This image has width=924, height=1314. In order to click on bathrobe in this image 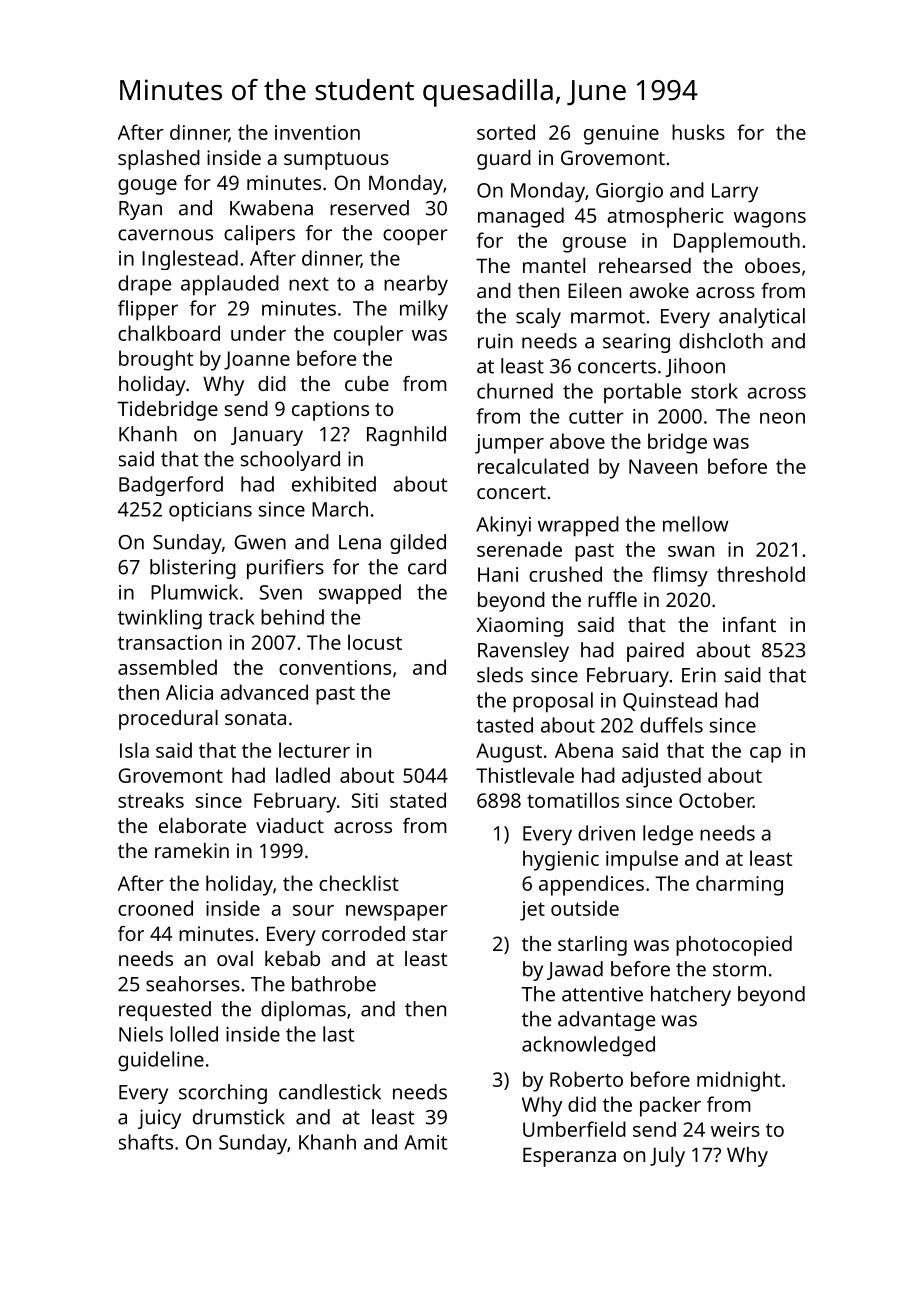, I will do `click(334, 984)`.
